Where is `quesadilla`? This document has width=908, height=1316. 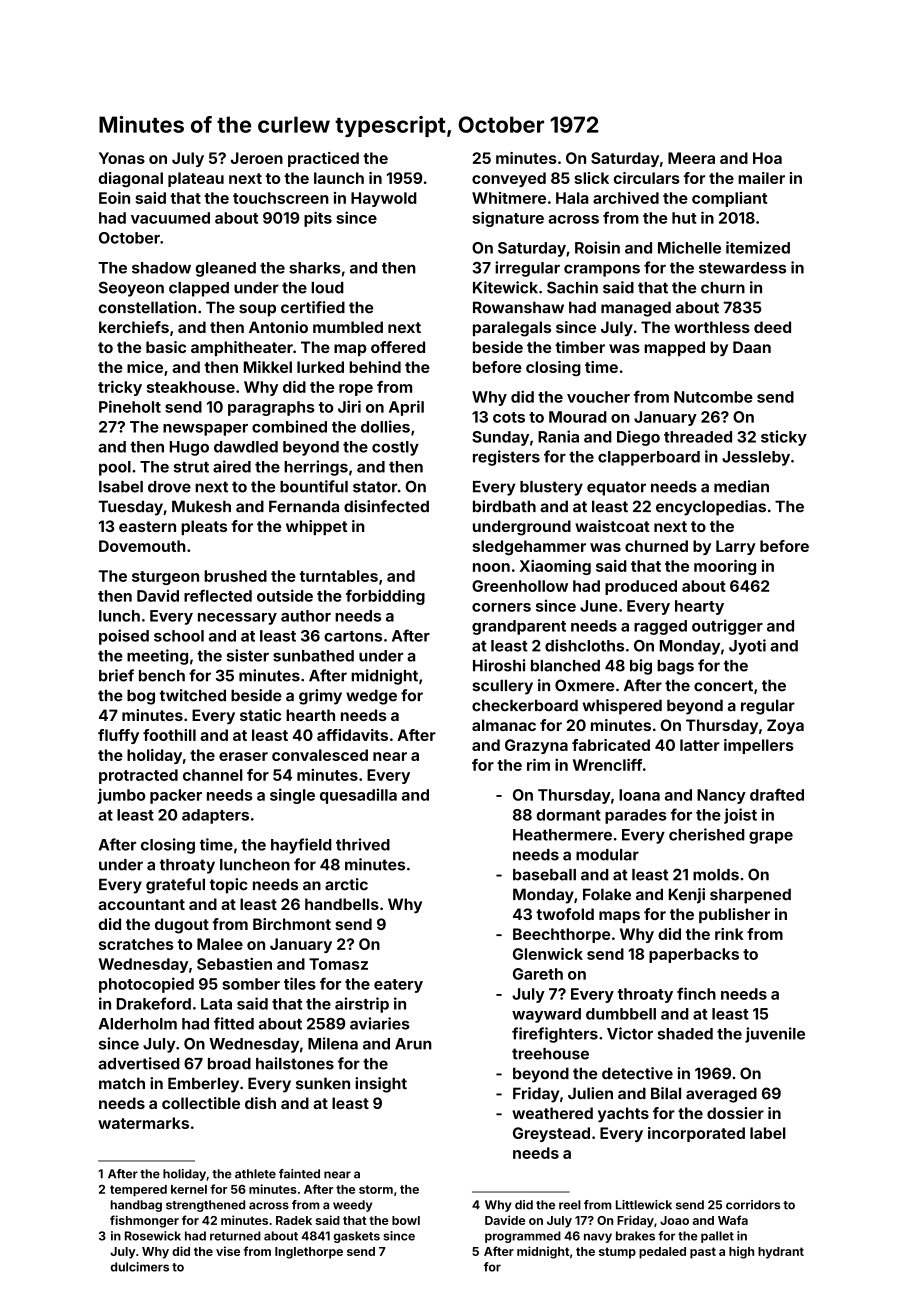
quesadilla is located at coordinates (358, 796).
